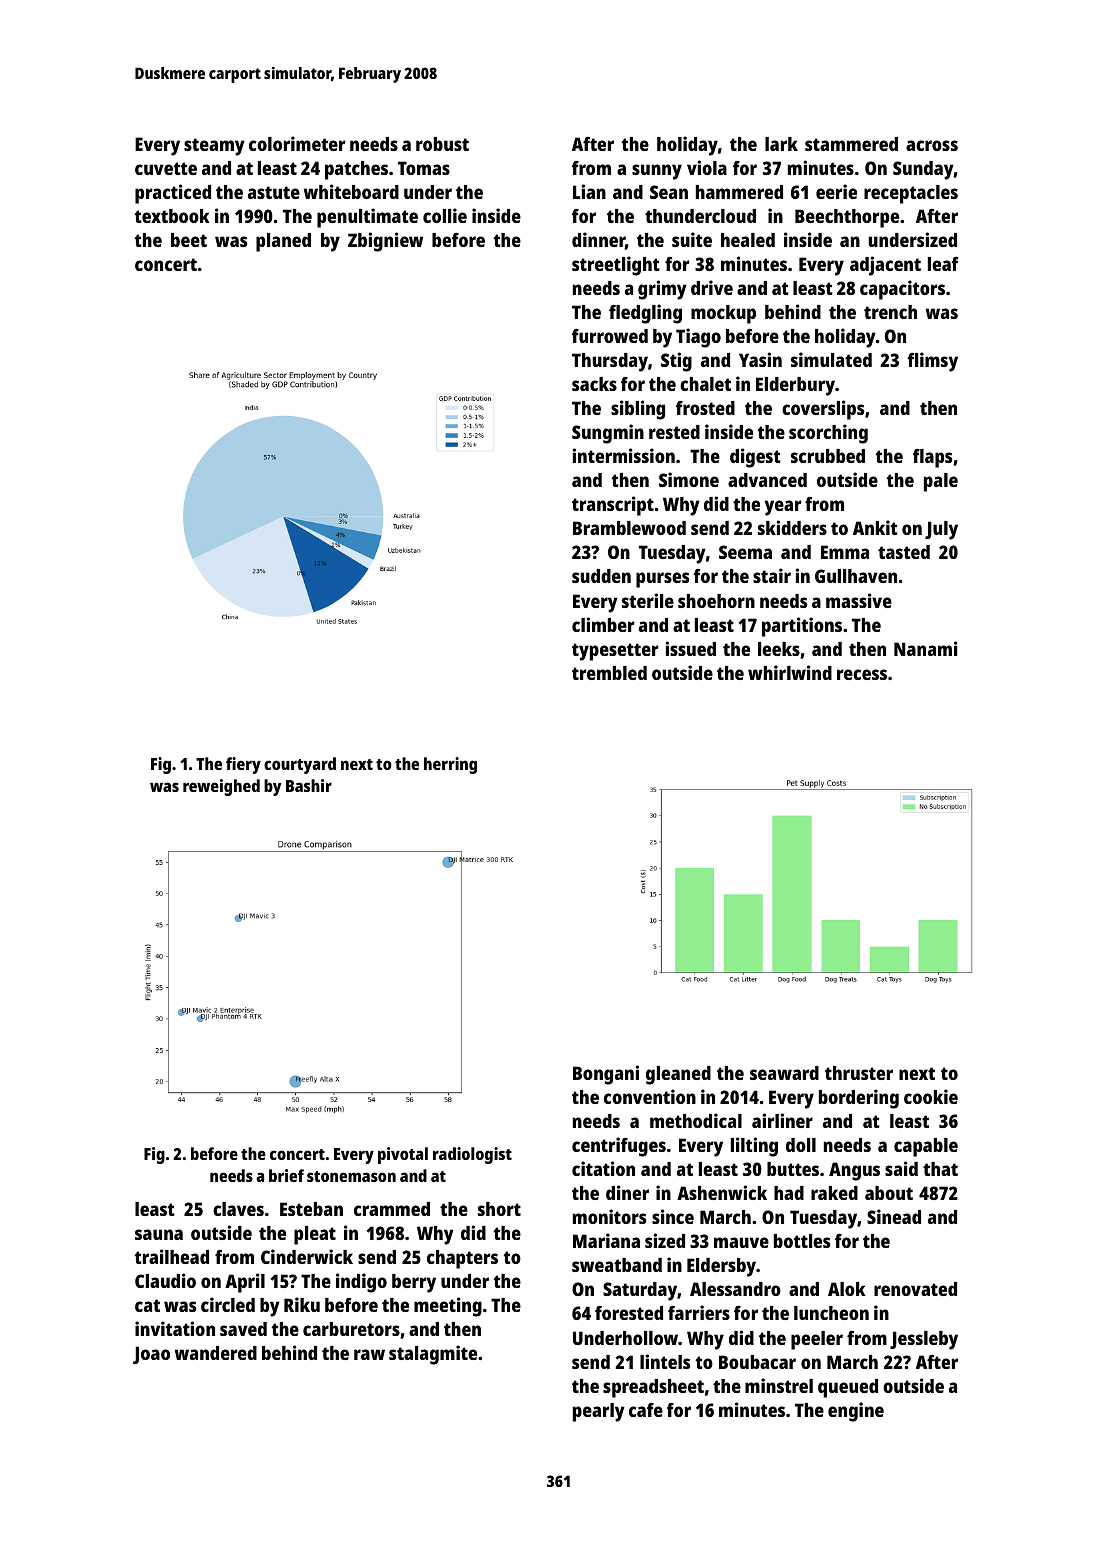  Describe the element at coordinates (606, 1075) in the screenshot. I see `Bongani` at that location.
